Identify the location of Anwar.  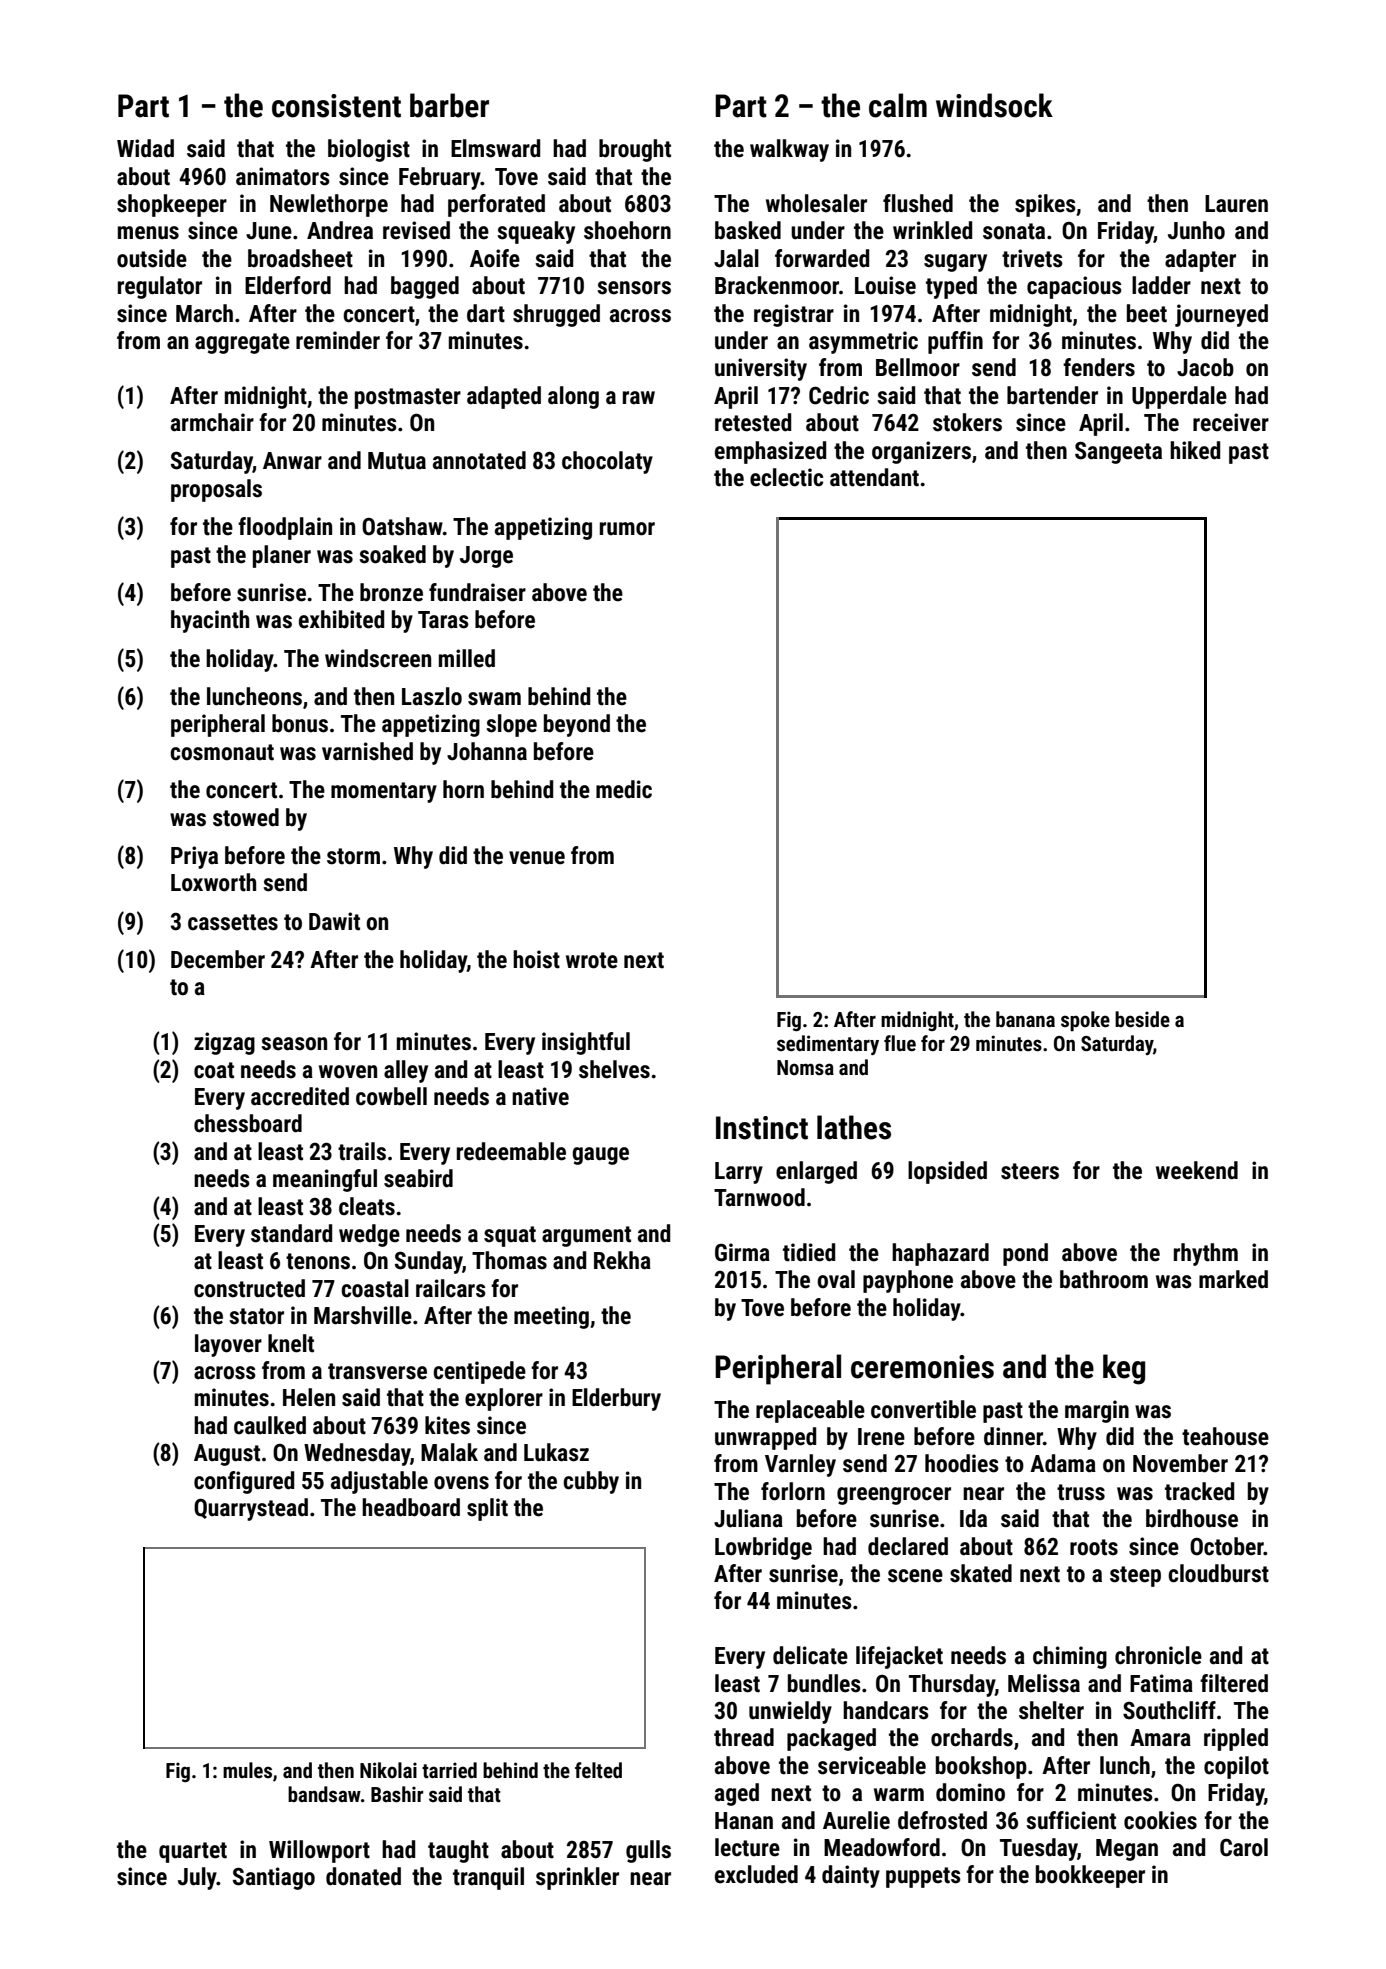
(292, 461).
